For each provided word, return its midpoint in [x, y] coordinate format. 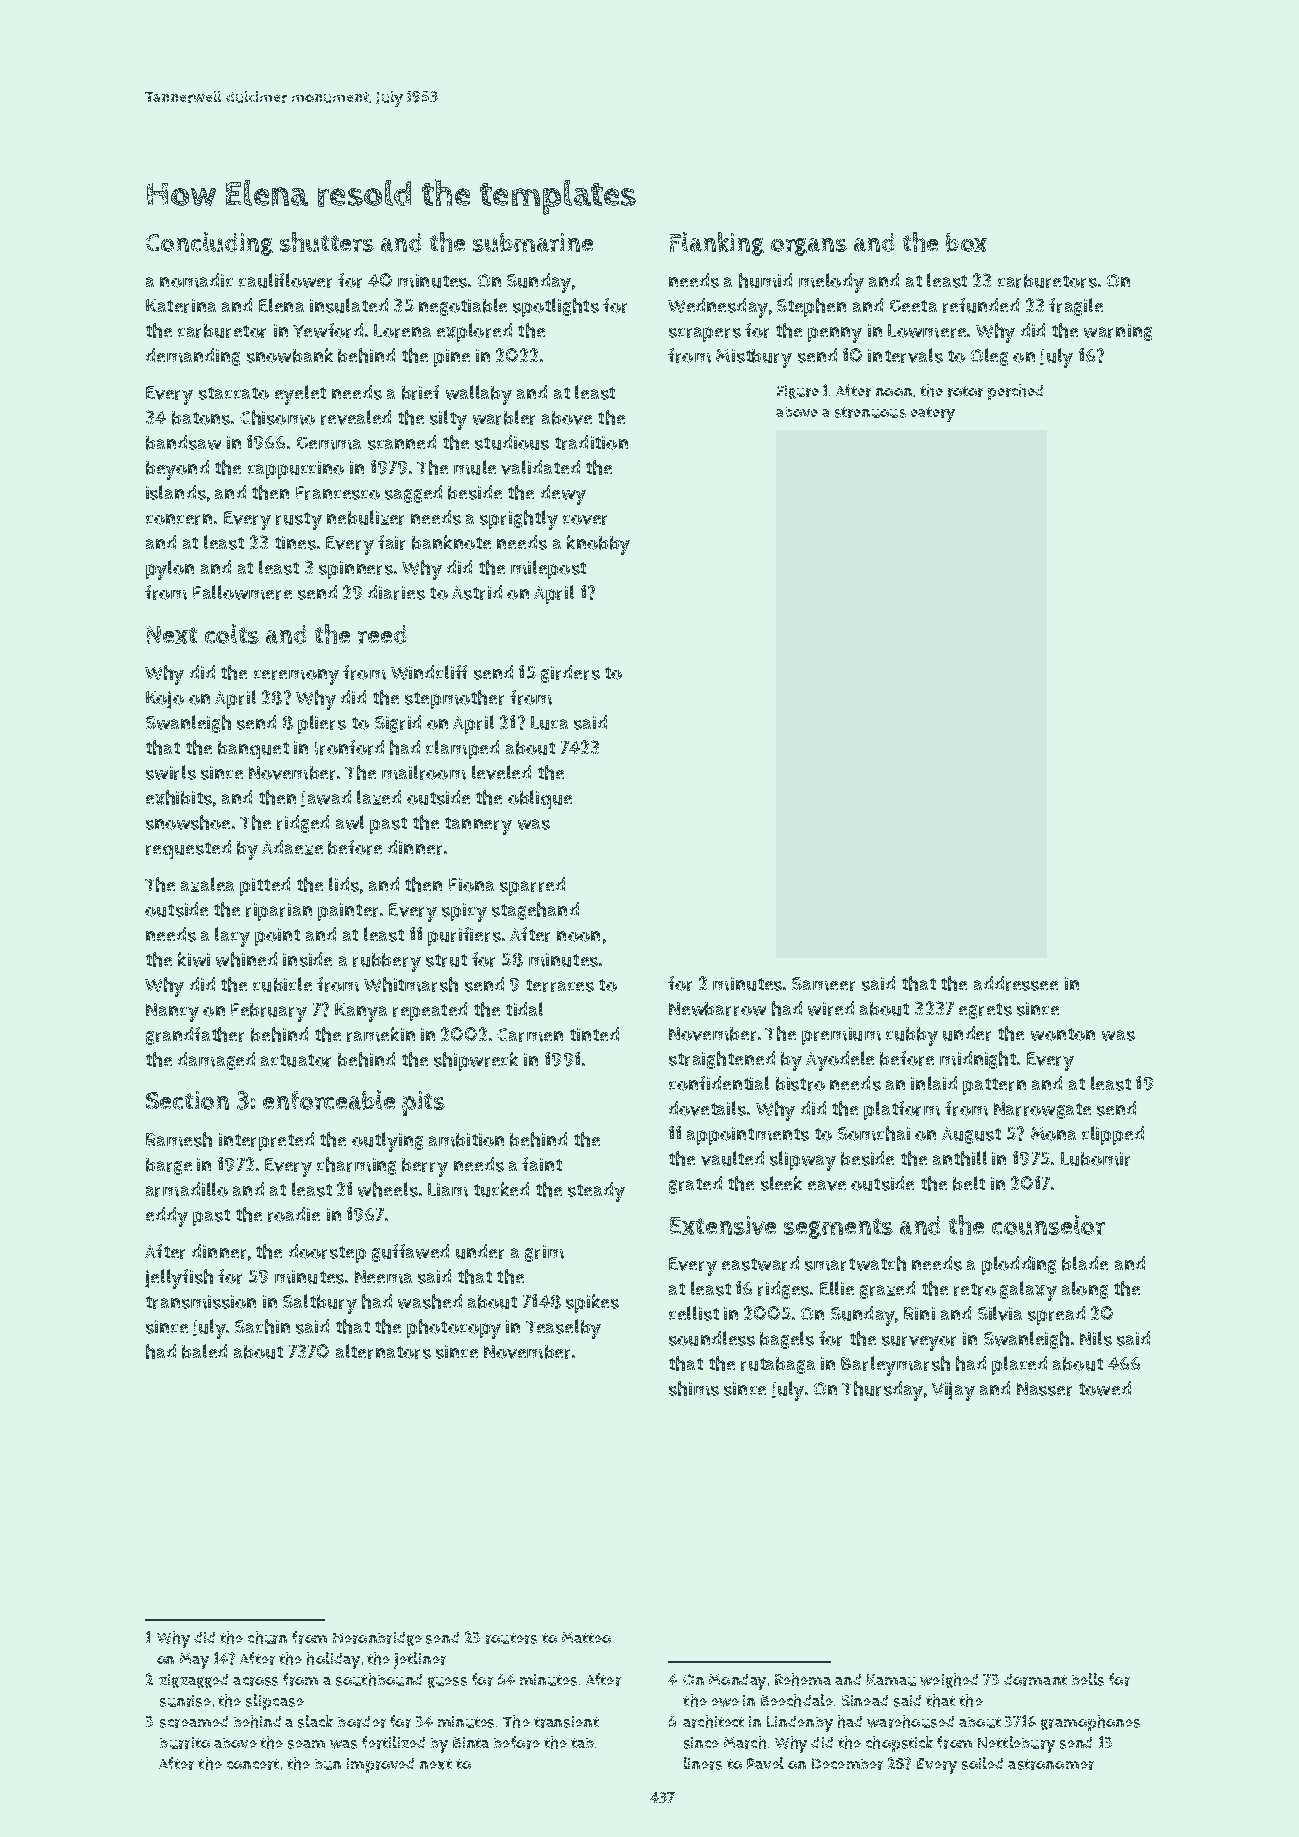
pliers [322, 724]
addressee [1016, 983]
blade [1085, 1263]
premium [841, 1036]
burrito [185, 1743]
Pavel [765, 1763]
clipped [1113, 1135]
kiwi [194, 959]
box [966, 242]
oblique [540, 799]
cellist [694, 1313]
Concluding [209, 244]
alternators [383, 1351]
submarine [533, 242]
